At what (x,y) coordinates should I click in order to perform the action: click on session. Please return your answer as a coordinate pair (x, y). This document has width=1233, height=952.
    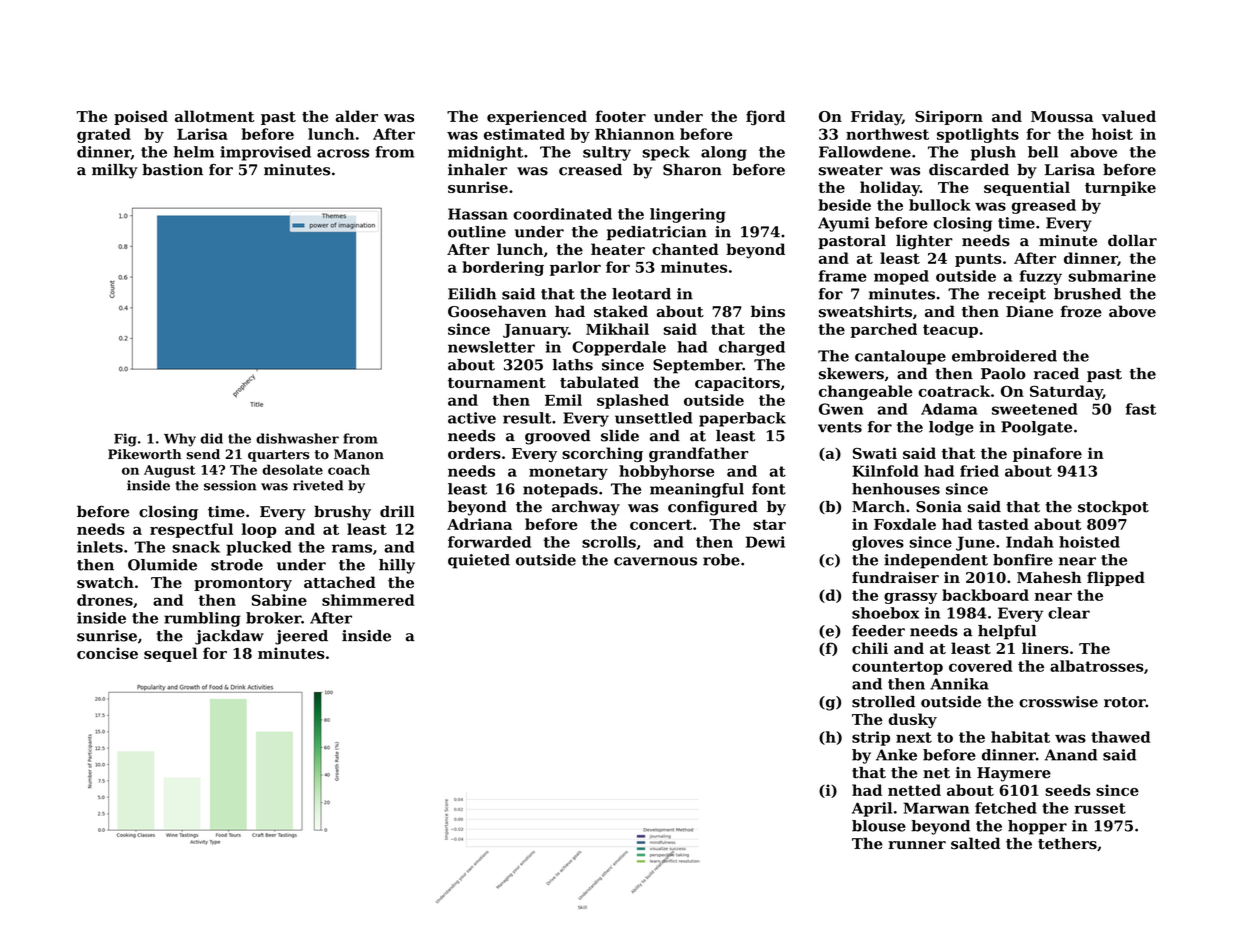
    Looking at the image, I should click on (230, 485).
